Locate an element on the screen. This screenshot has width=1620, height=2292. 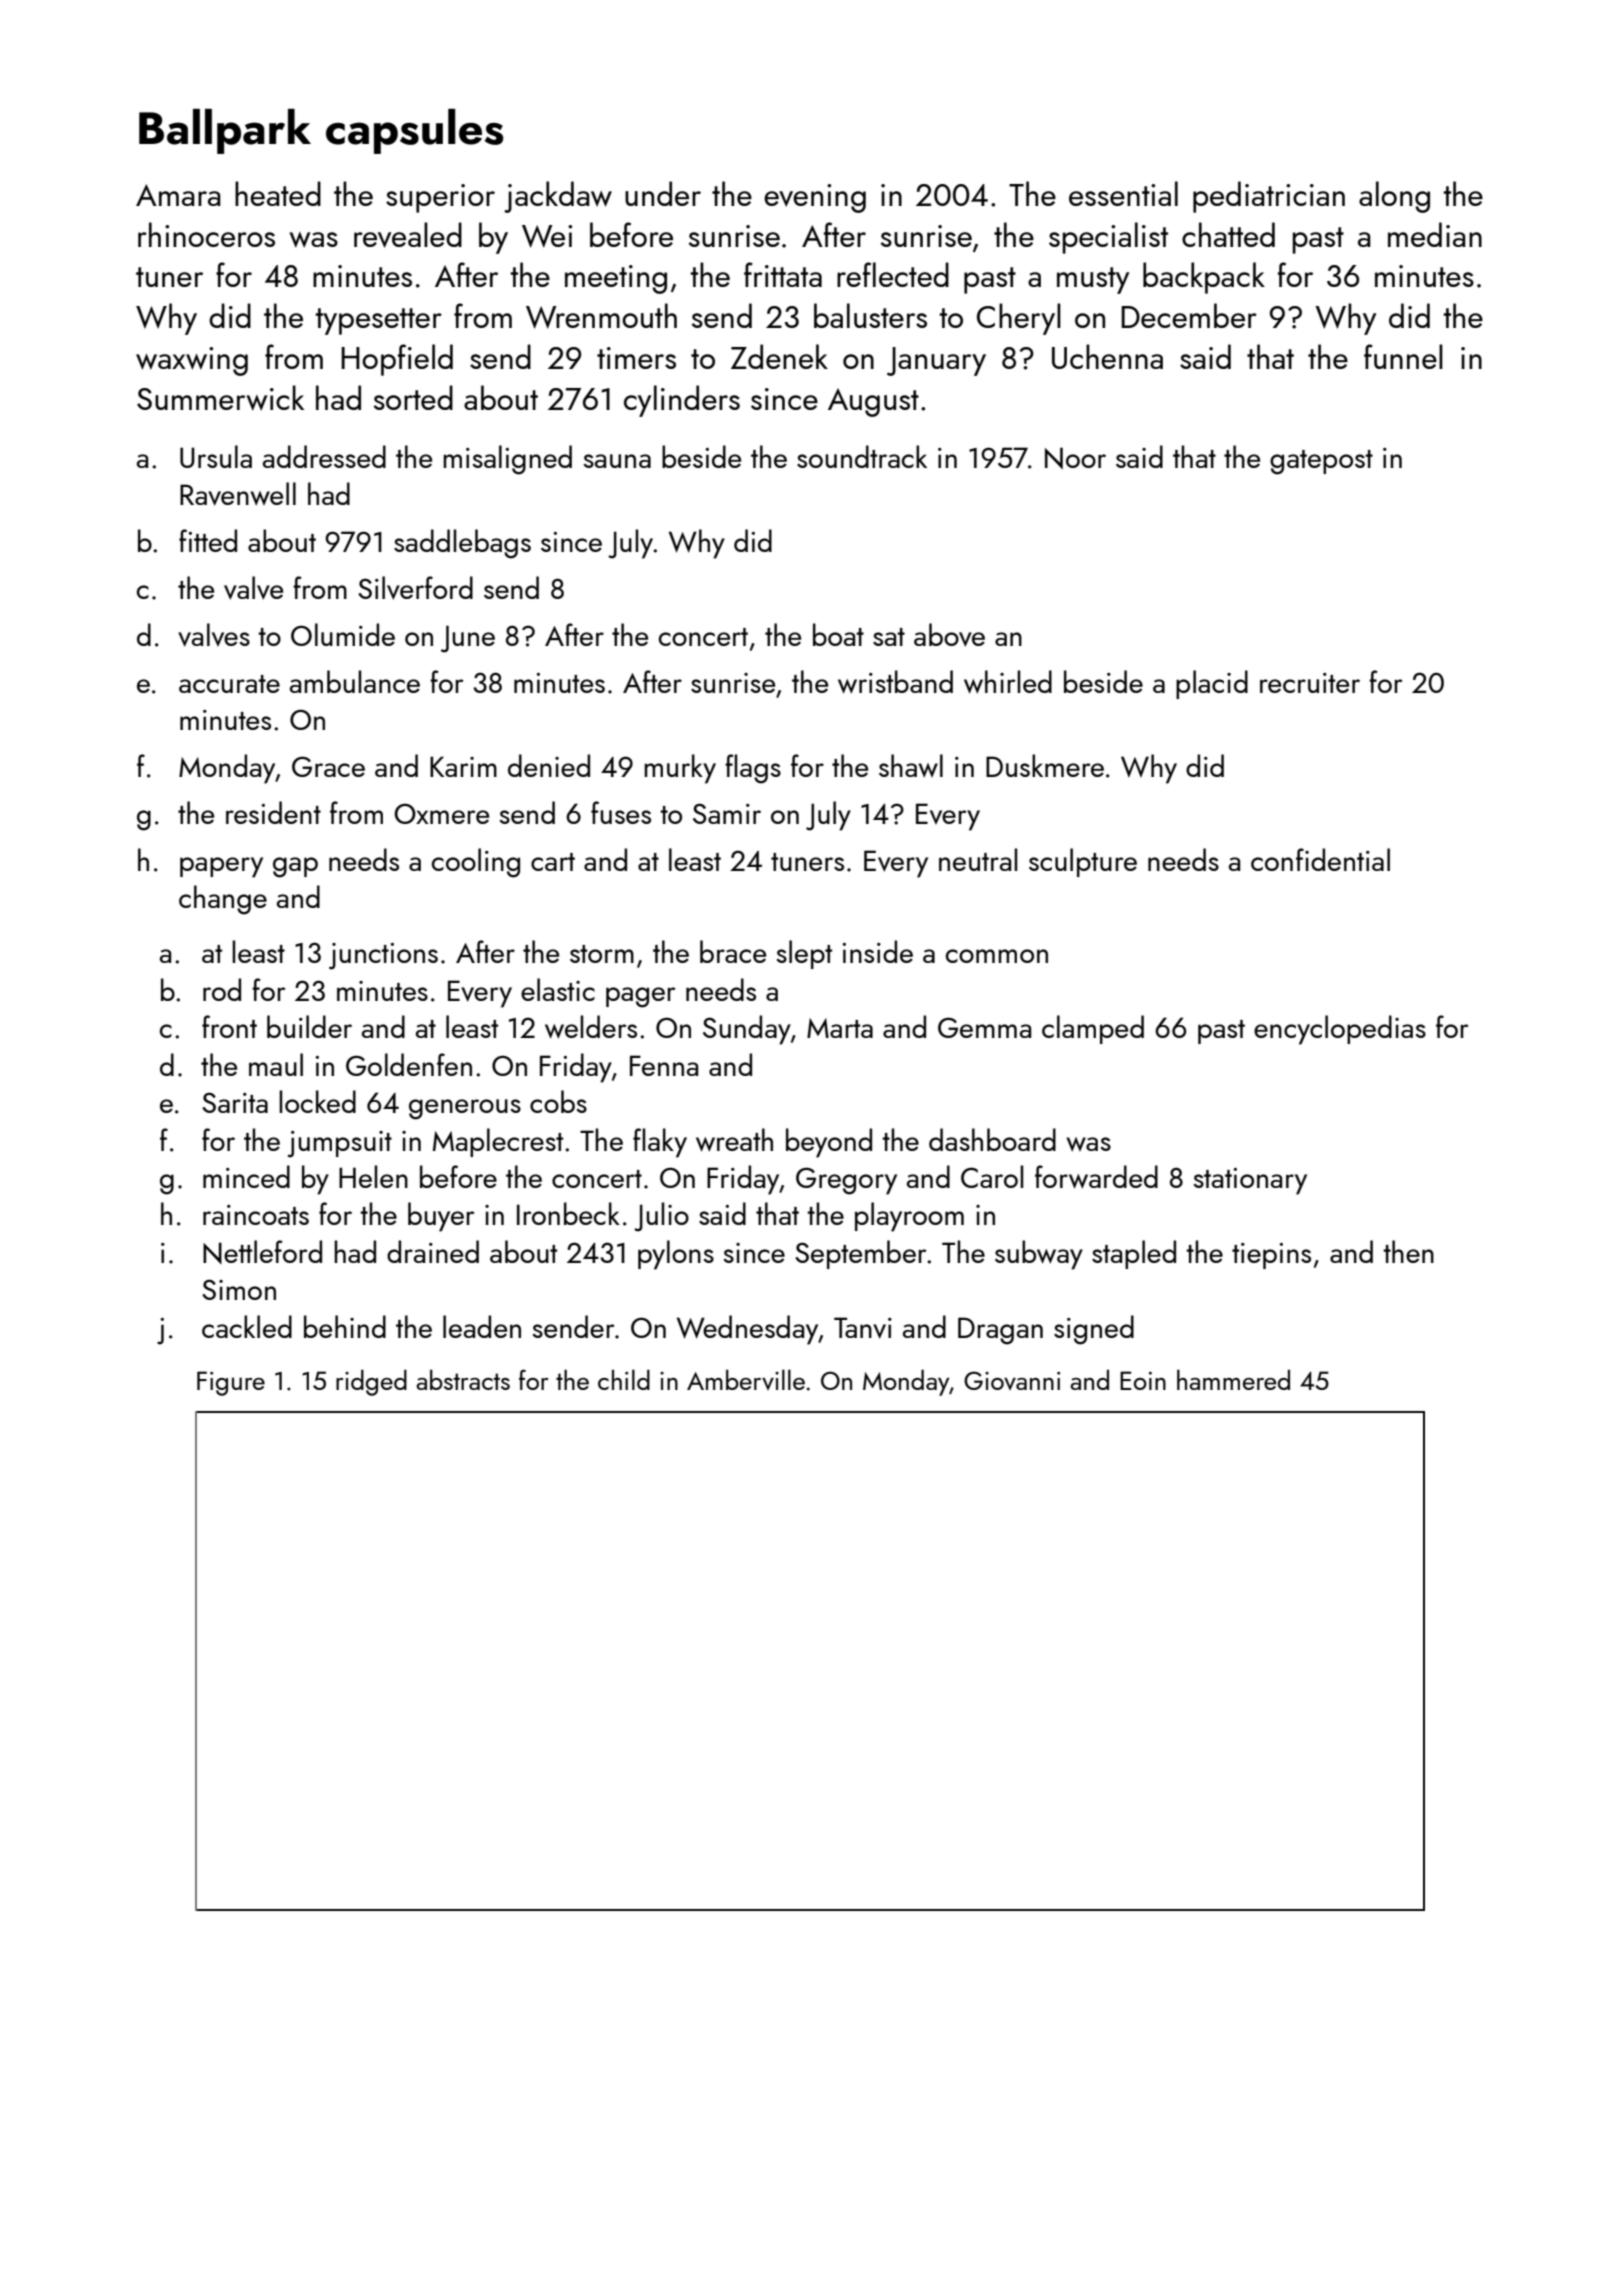
under is located at coordinates (663, 193).
